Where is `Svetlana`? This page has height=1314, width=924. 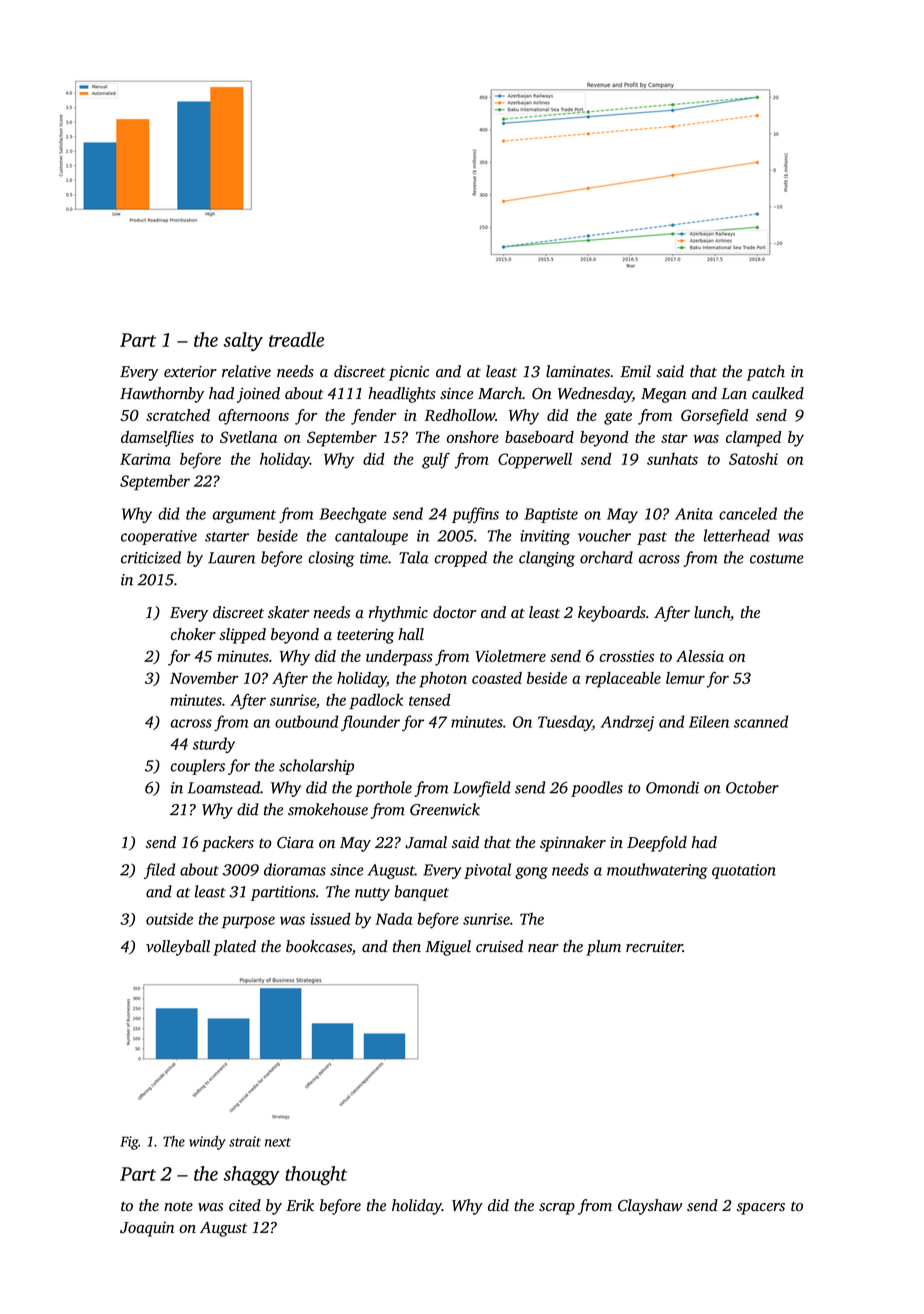
Svetlana is located at coordinates (248, 437).
